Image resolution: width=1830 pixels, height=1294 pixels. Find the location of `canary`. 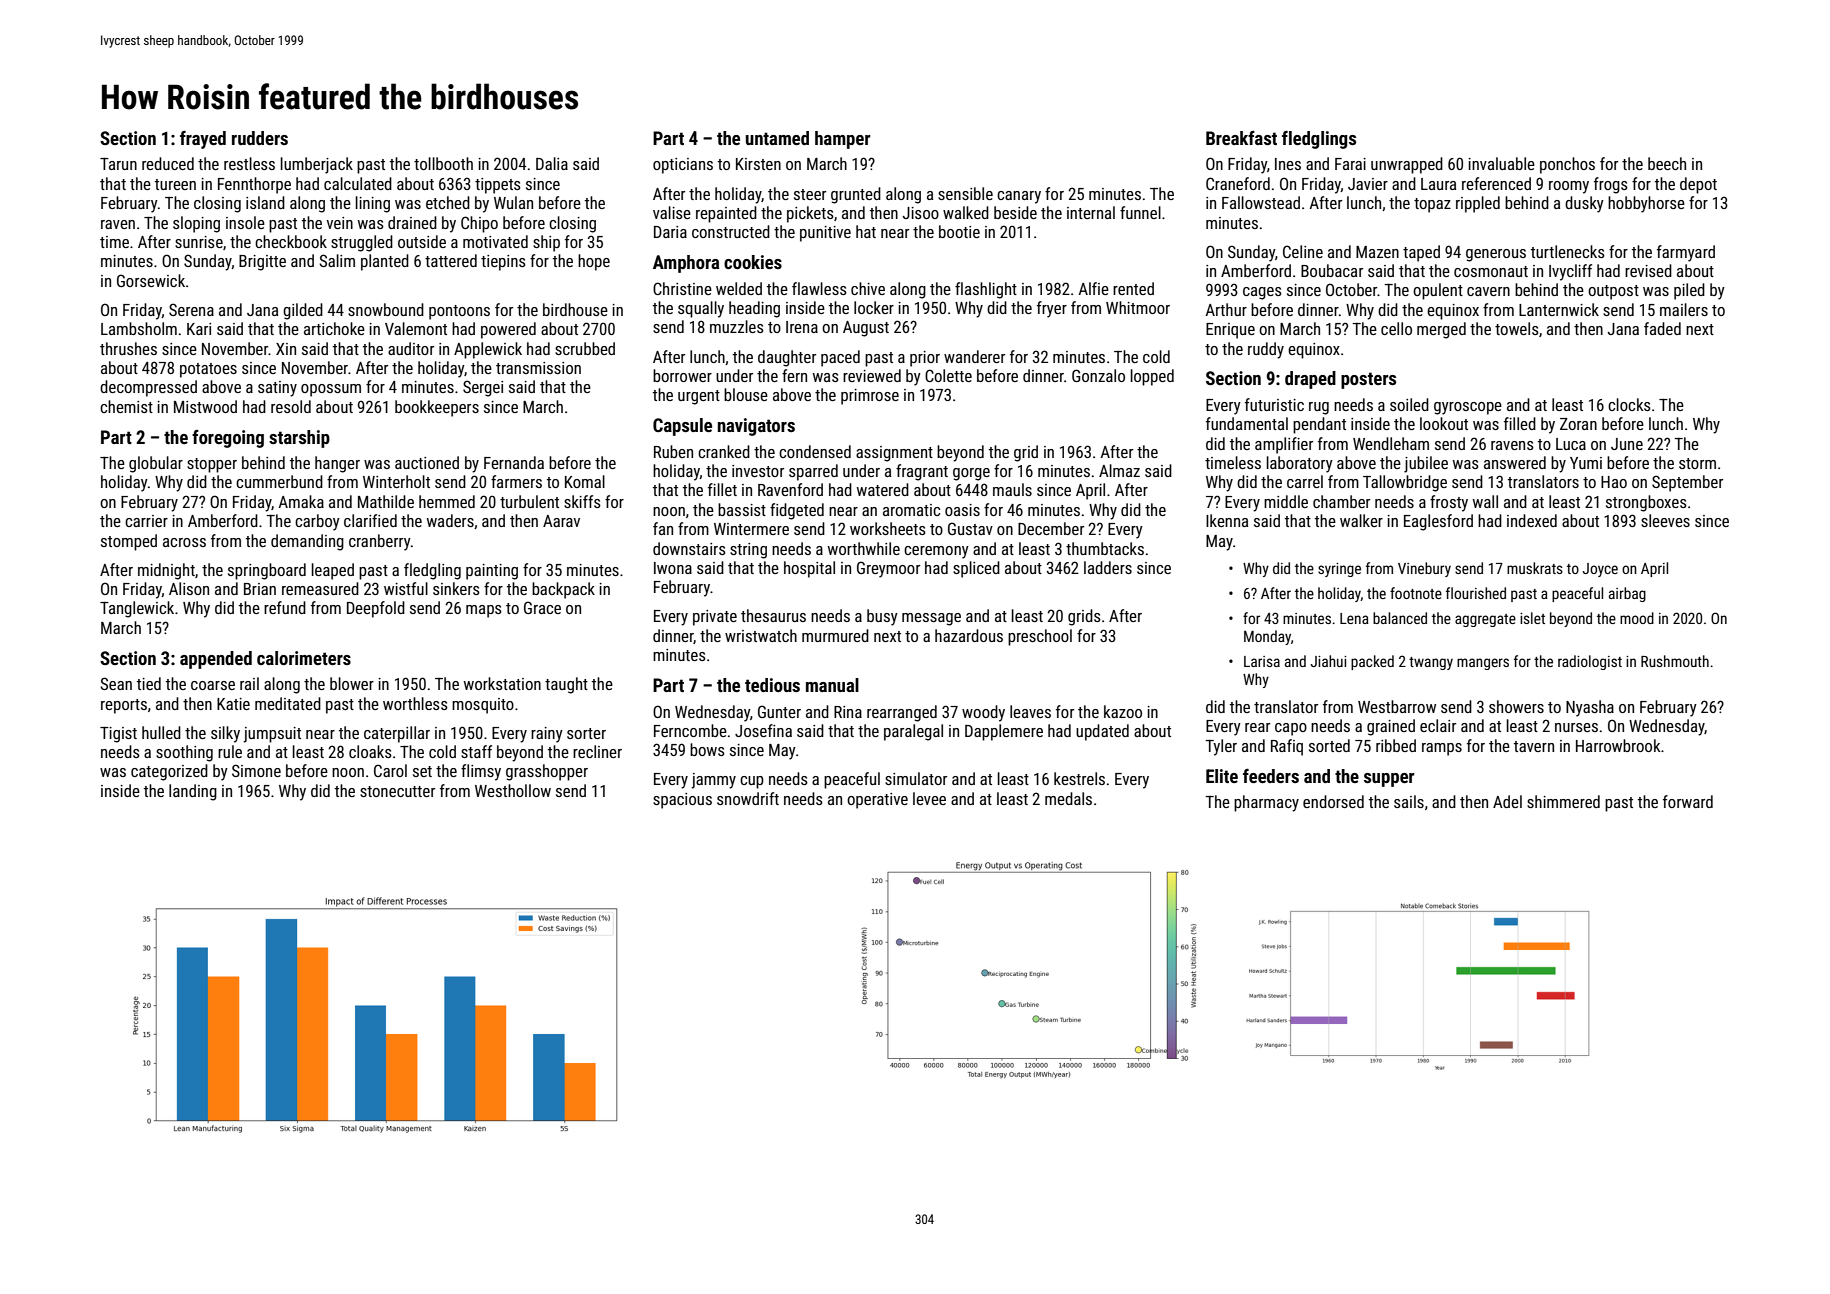

canary is located at coordinates (1019, 197).
